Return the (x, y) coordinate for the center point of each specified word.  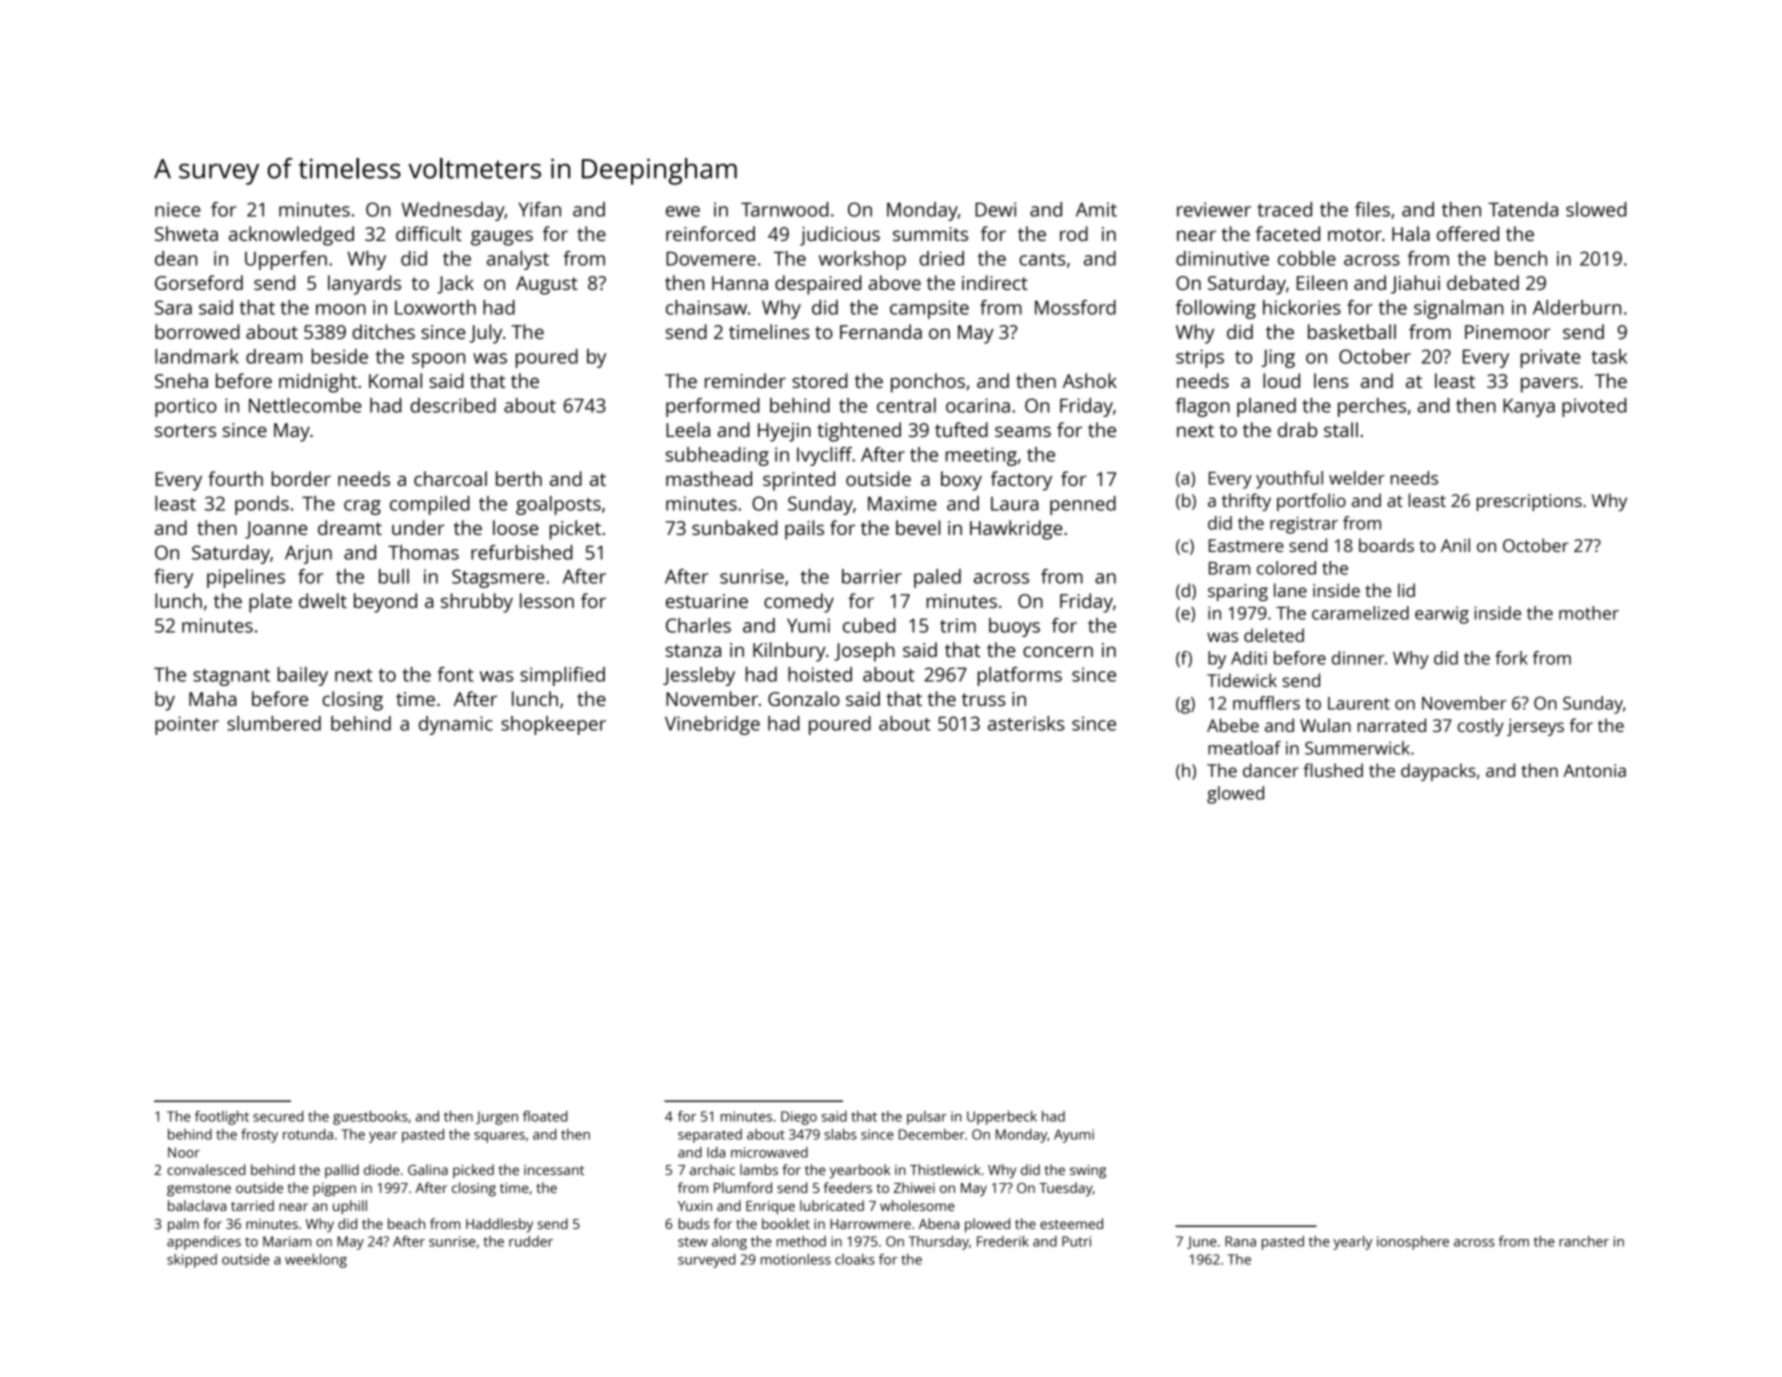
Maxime (902, 503)
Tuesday (1066, 1189)
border (301, 478)
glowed (1235, 795)
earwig (1442, 615)
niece (177, 209)
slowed (1596, 209)
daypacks (1438, 772)
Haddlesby (499, 1225)
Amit (1096, 209)
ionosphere (1413, 1243)
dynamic (456, 725)
